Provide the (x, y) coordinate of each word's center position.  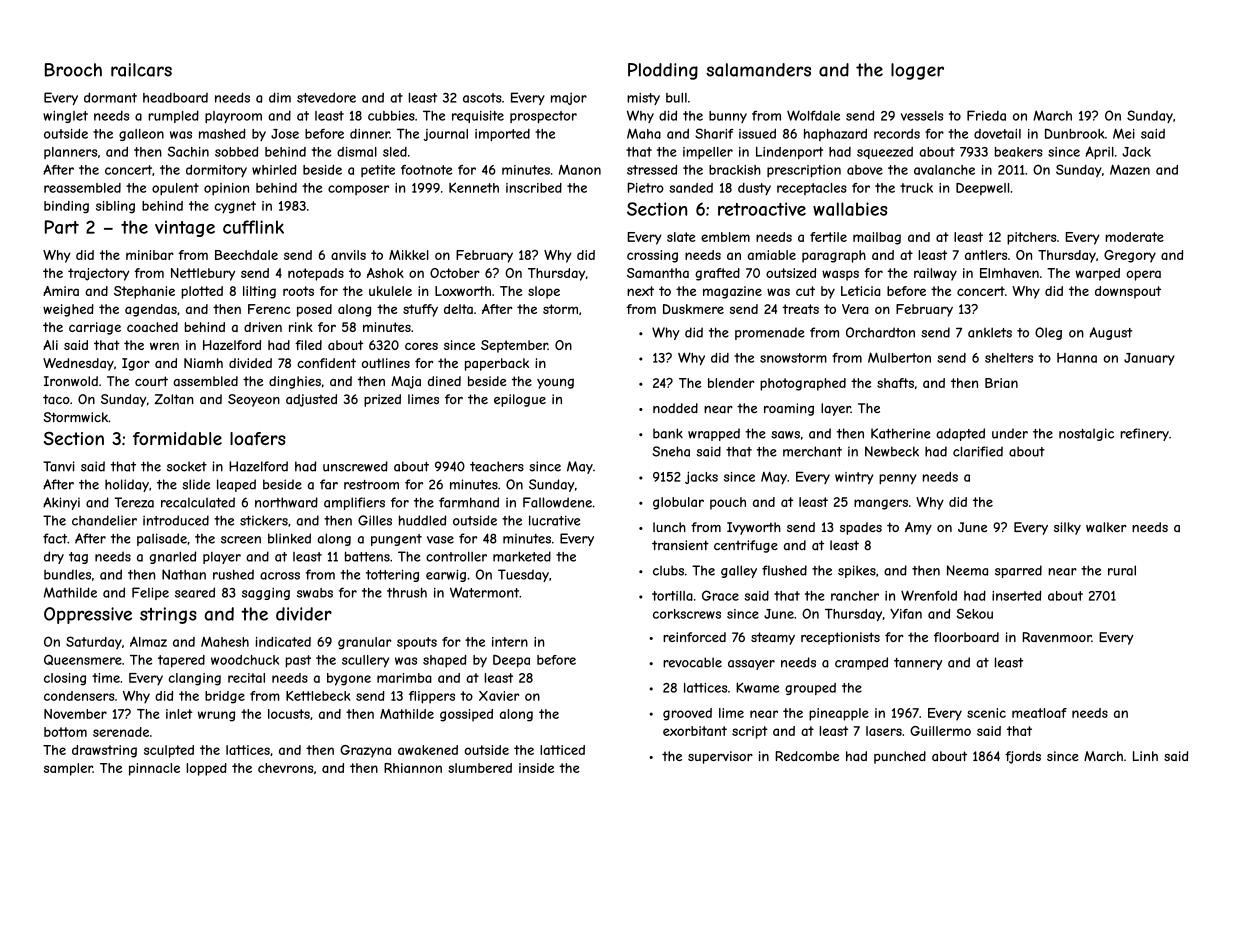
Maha (644, 133)
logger (917, 71)
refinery (1144, 434)
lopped (206, 769)
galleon (141, 135)
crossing (652, 256)
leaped (236, 485)
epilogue (520, 400)
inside (536, 768)
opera (1143, 275)
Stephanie (144, 292)
